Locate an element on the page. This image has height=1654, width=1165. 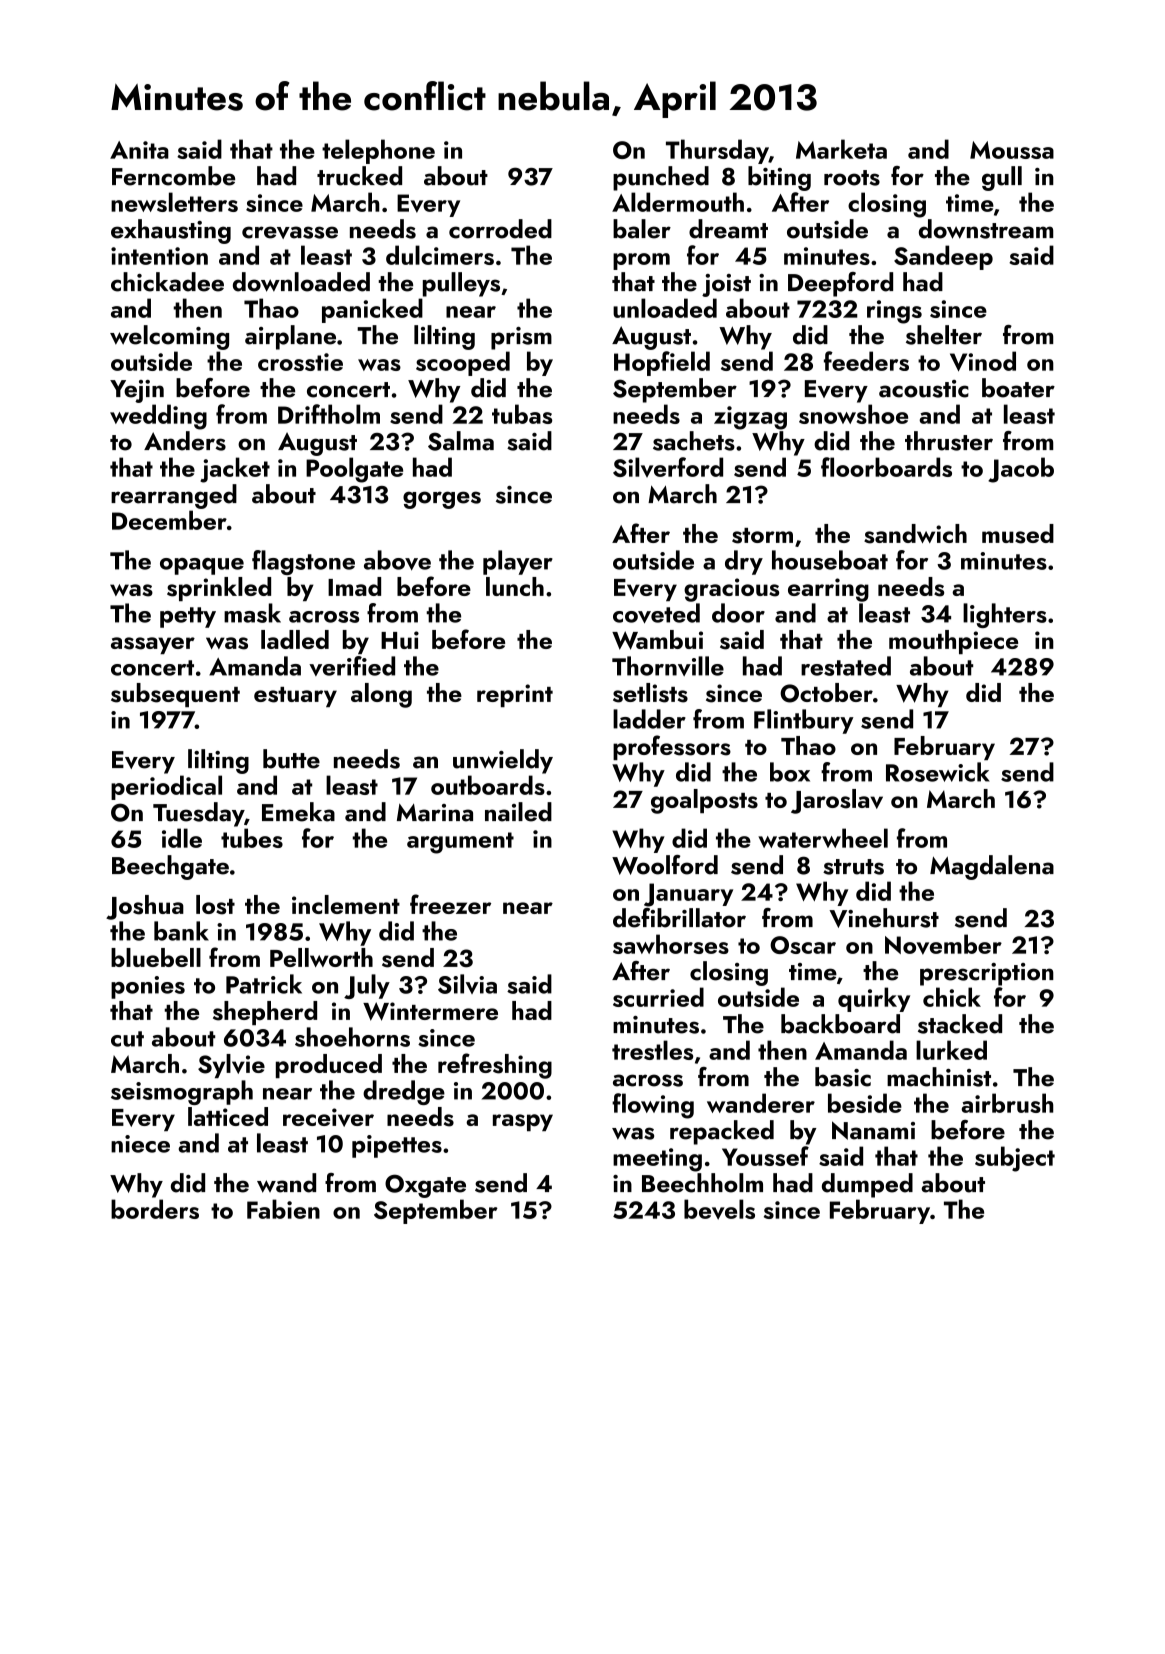
earring is located at coordinates (828, 590).
